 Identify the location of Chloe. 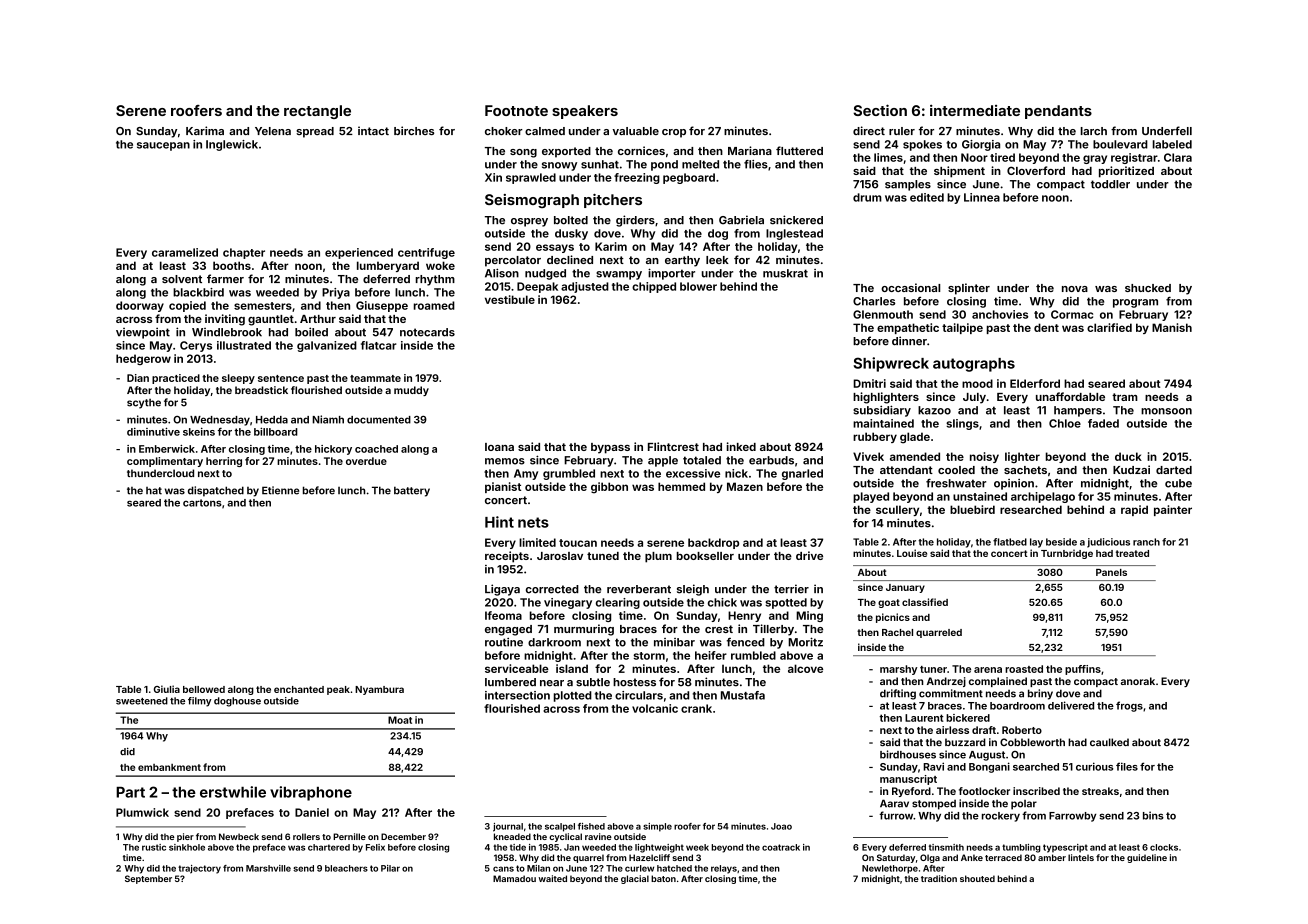
(1065, 423).
